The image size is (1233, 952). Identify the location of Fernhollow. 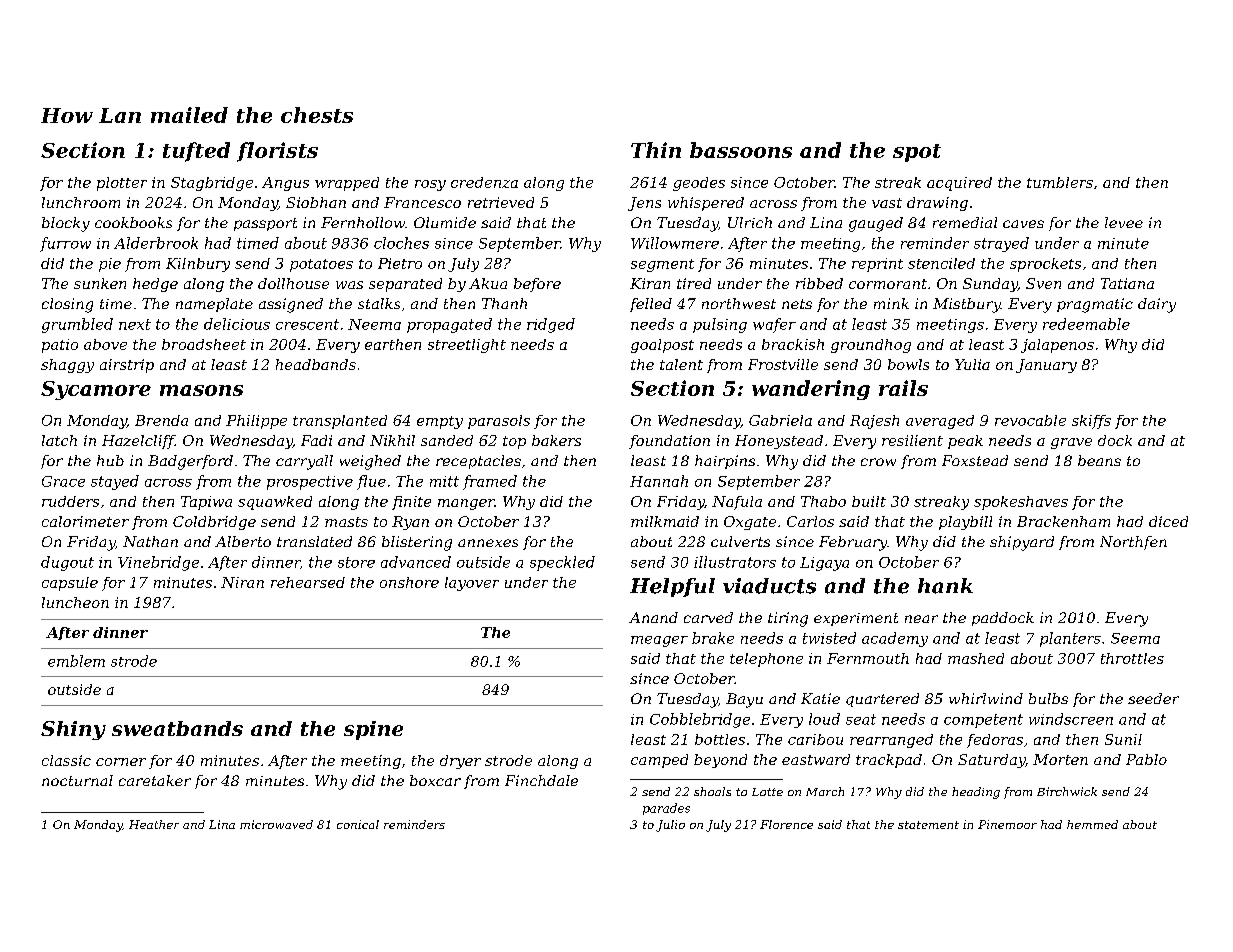
(363, 222).
